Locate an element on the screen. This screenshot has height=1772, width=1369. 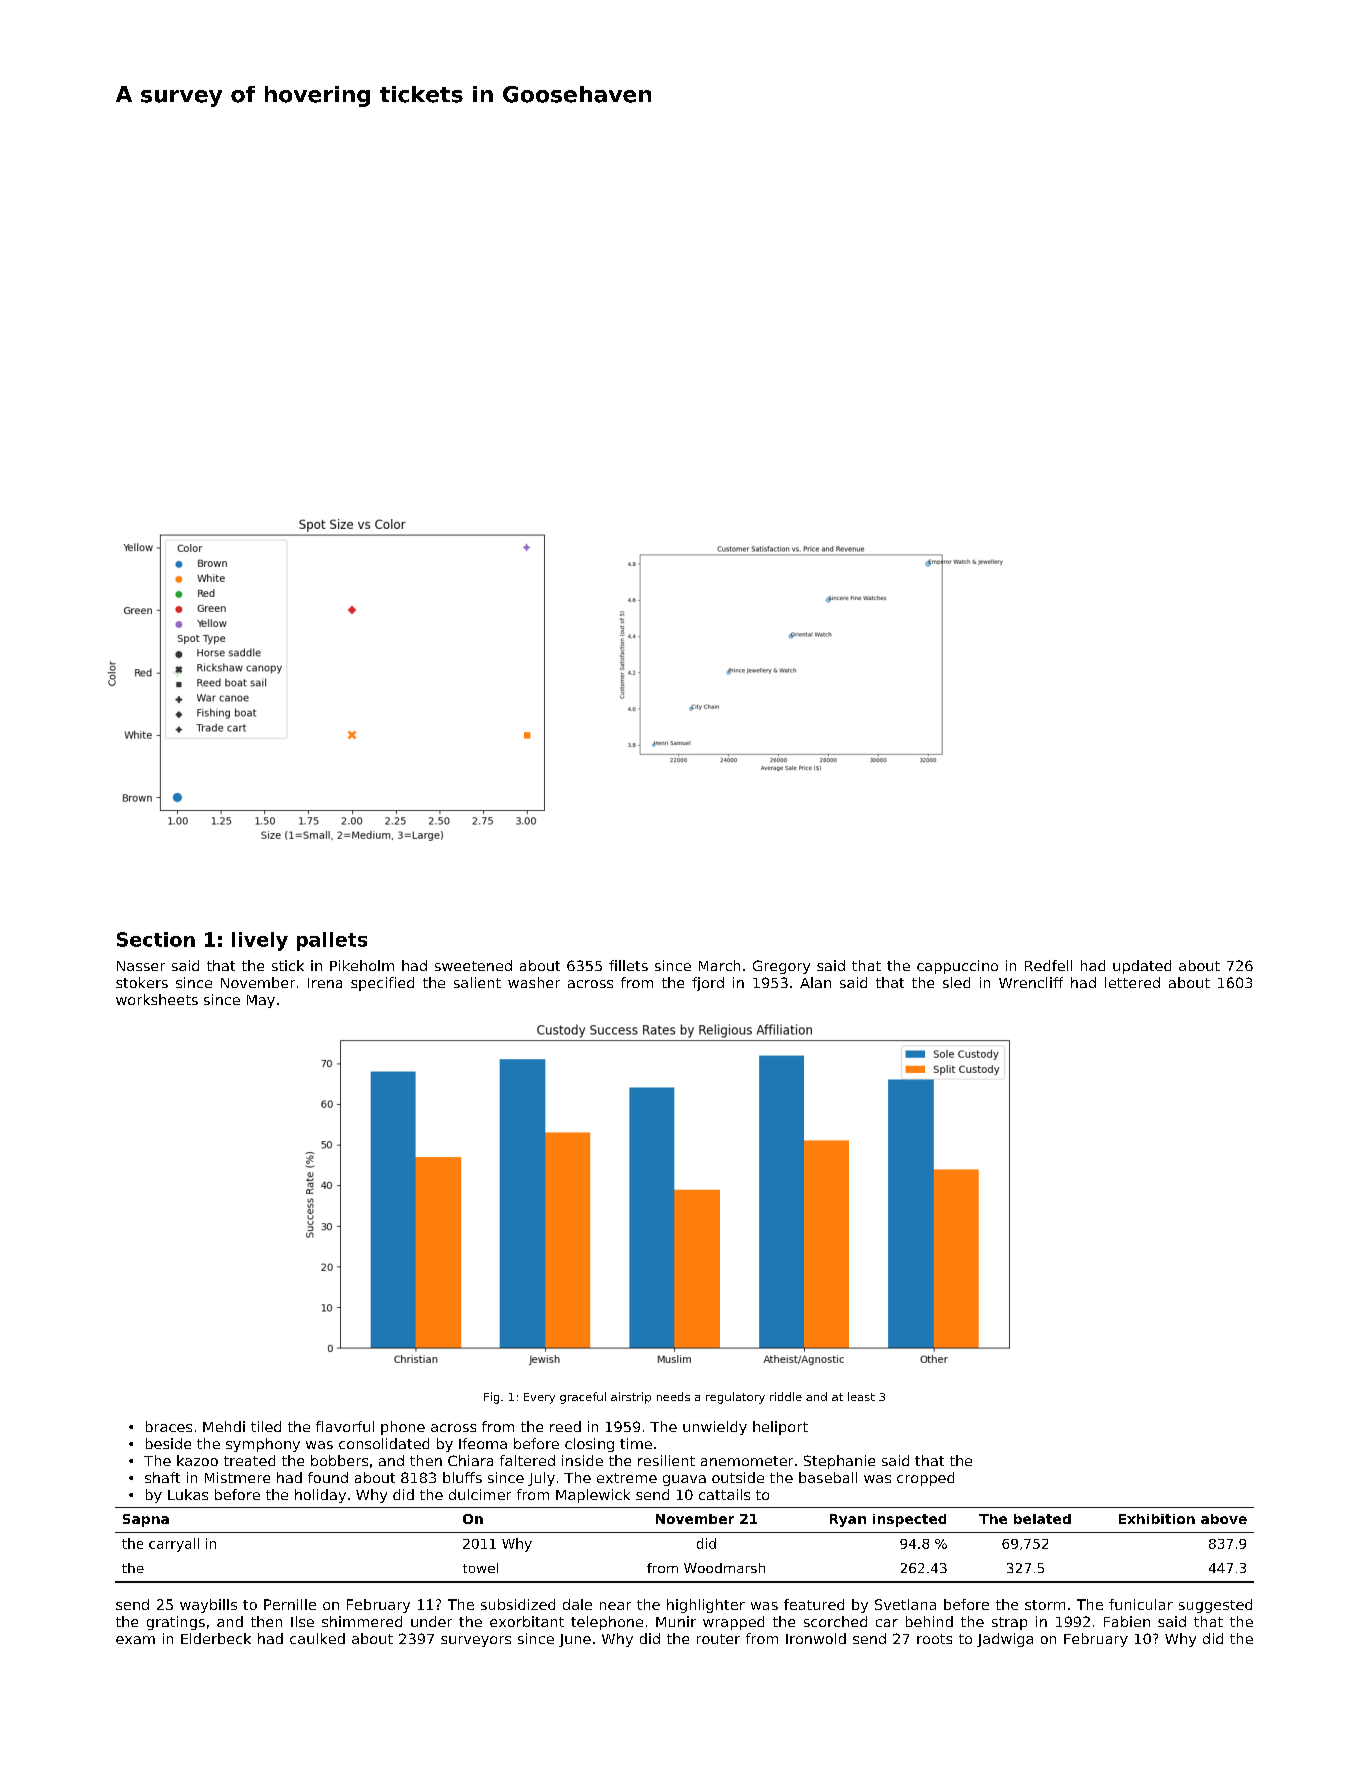
Every is located at coordinates (539, 1398).
